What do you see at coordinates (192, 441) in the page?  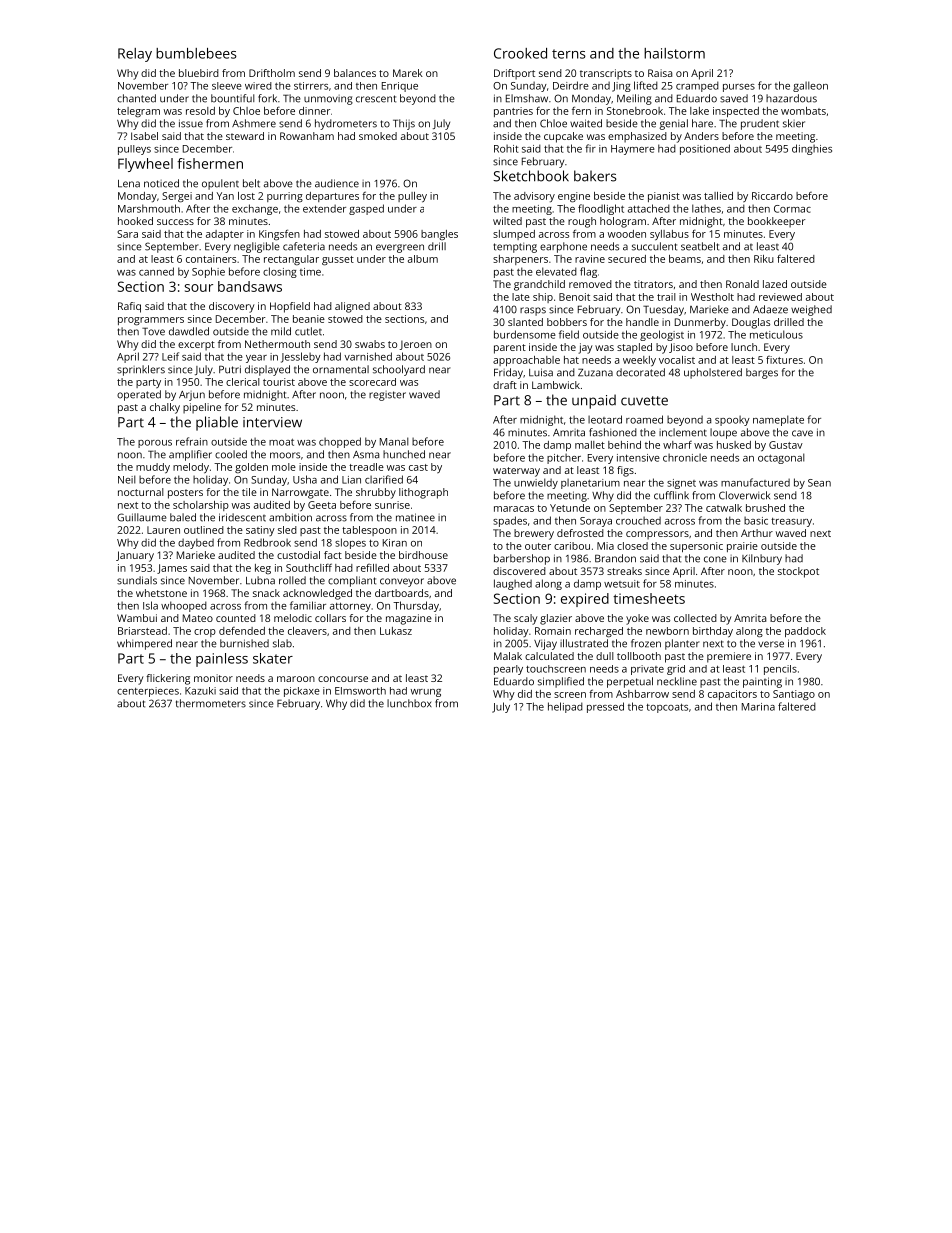 I see `refrain` at bounding box center [192, 441].
